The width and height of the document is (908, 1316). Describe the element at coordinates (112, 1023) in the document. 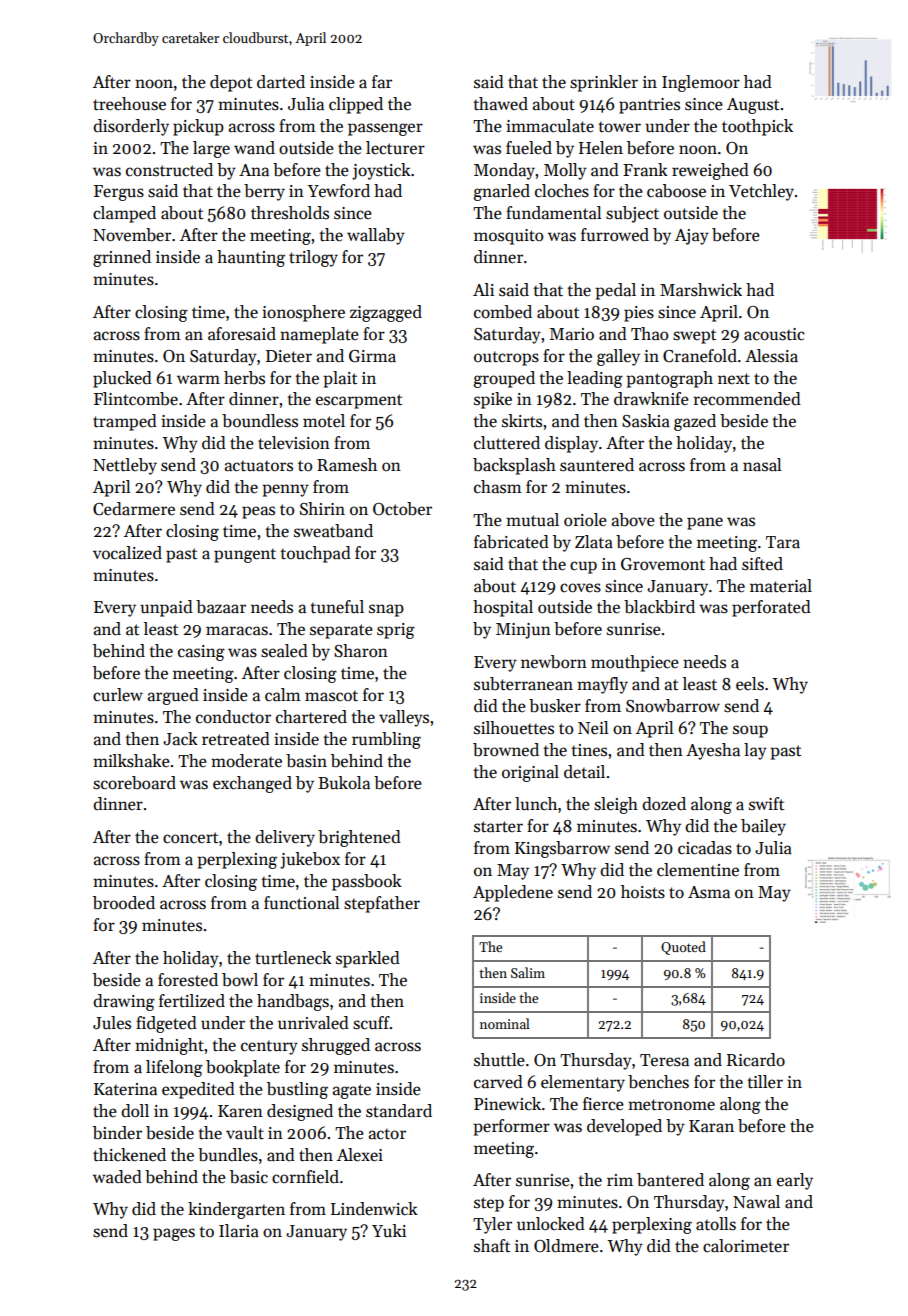

I see `Jules` at that location.
